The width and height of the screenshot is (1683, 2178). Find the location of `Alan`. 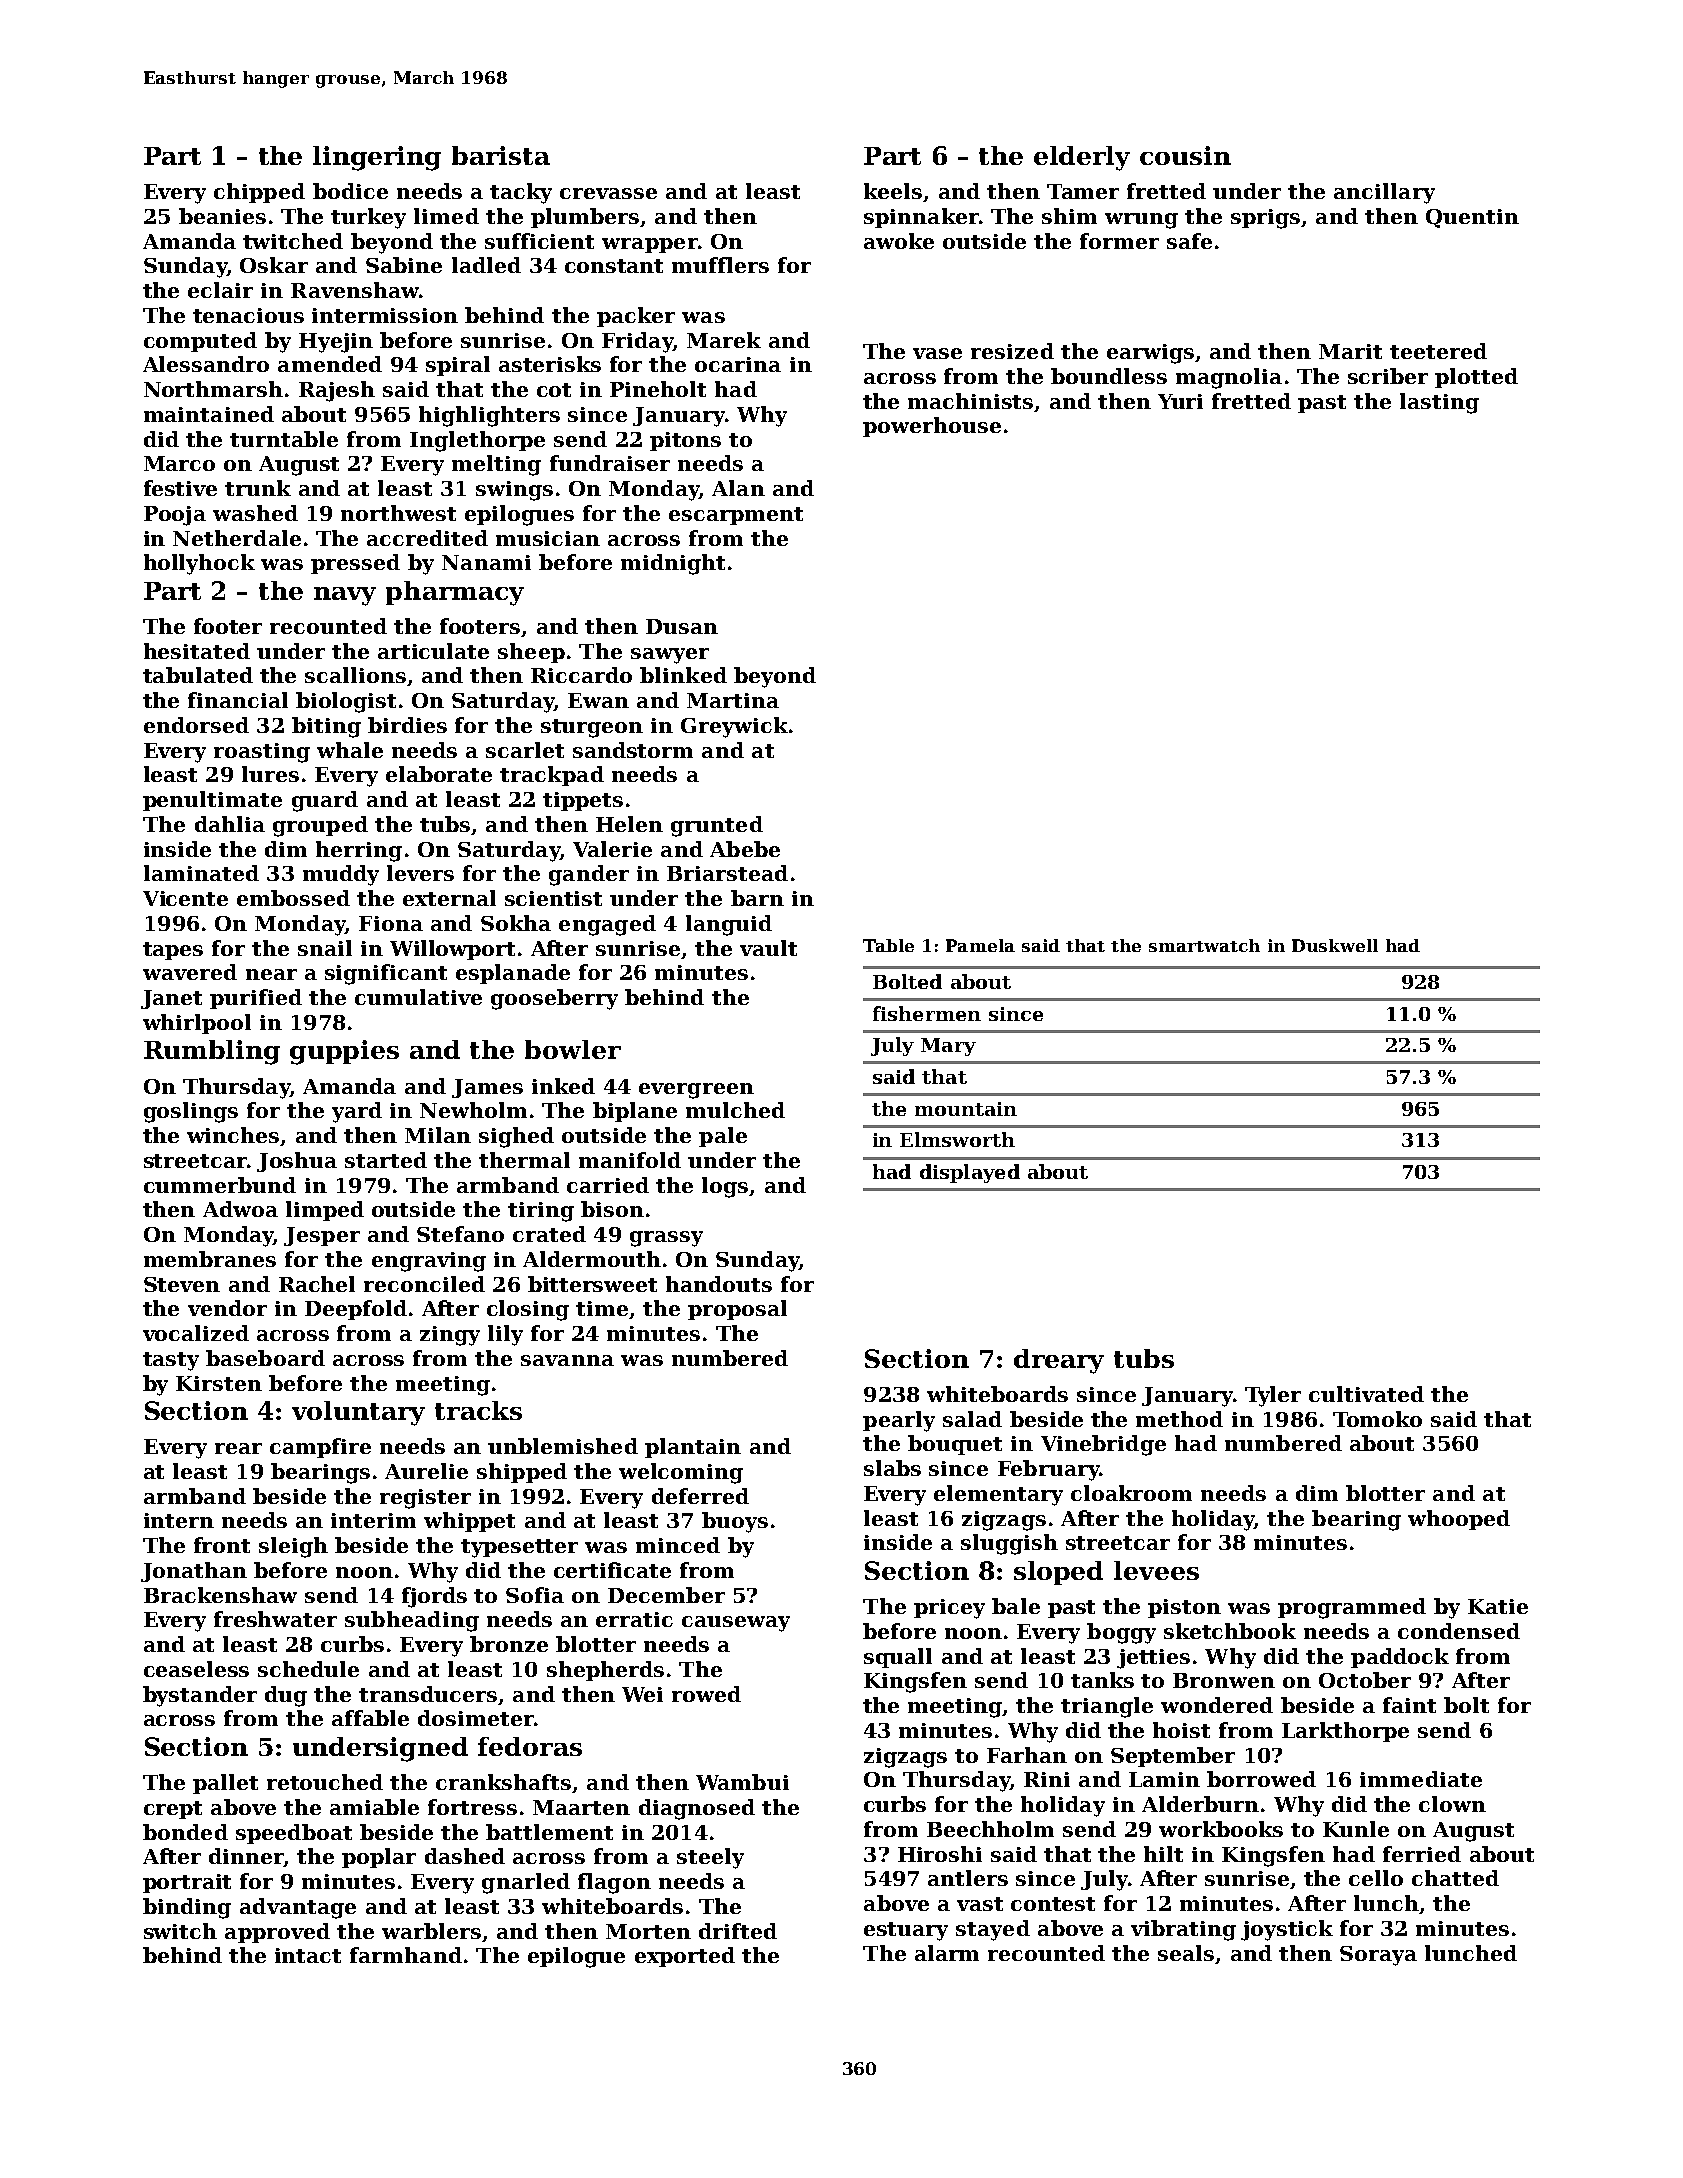

Alan is located at coordinates (738, 488).
